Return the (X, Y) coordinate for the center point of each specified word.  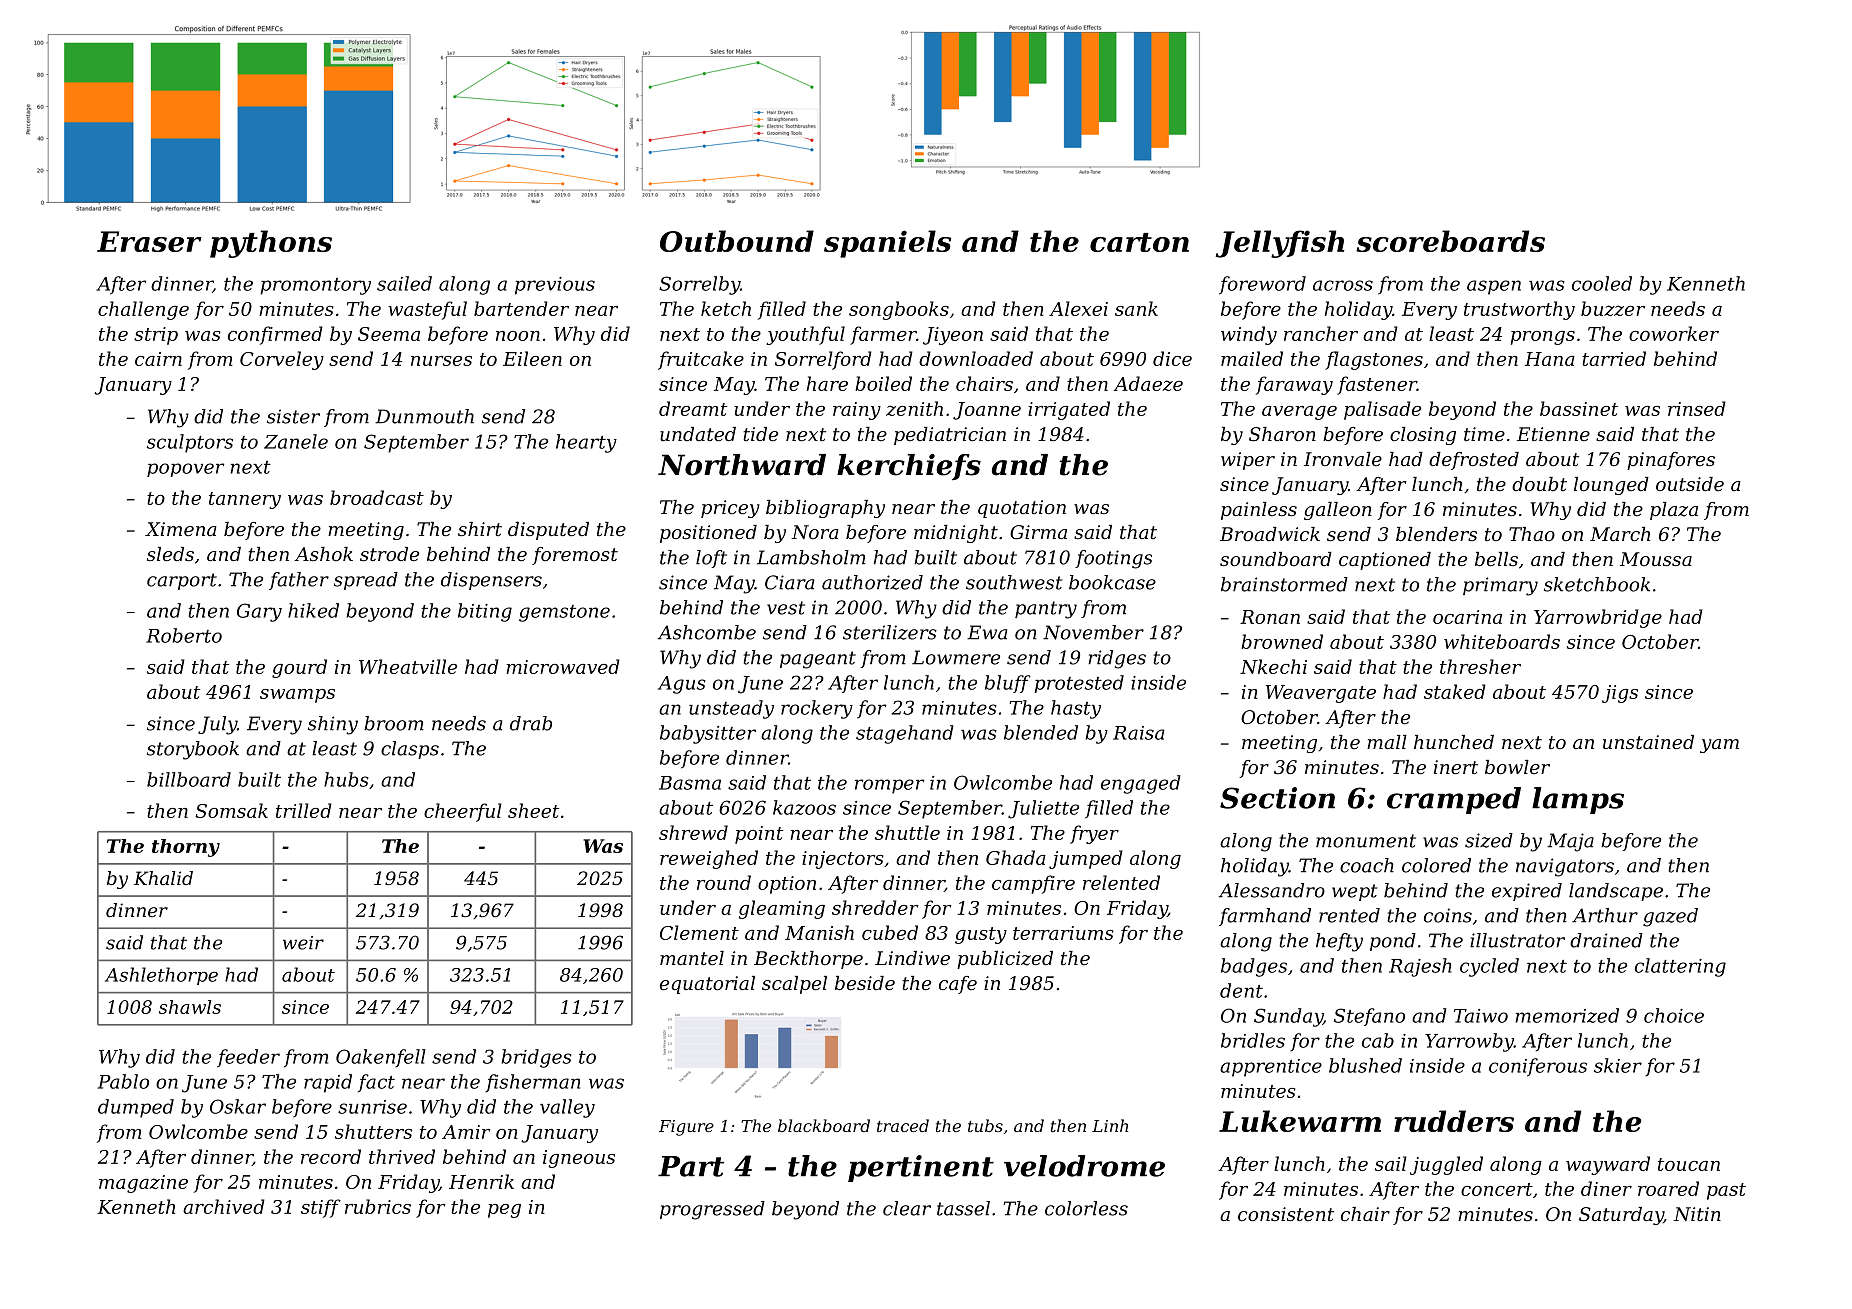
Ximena (181, 529)
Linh (1110, 1125)
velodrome (1084, 1166)
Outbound (737, 241)
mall (1387, 742)
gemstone (564, 613)
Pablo (123, 1081)
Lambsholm (811, 557)
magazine (143, 1184)
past (1726, 1191)
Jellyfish (1280, 244)
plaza (1674, 511)
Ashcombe (707, 632)
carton (1139, 242)
